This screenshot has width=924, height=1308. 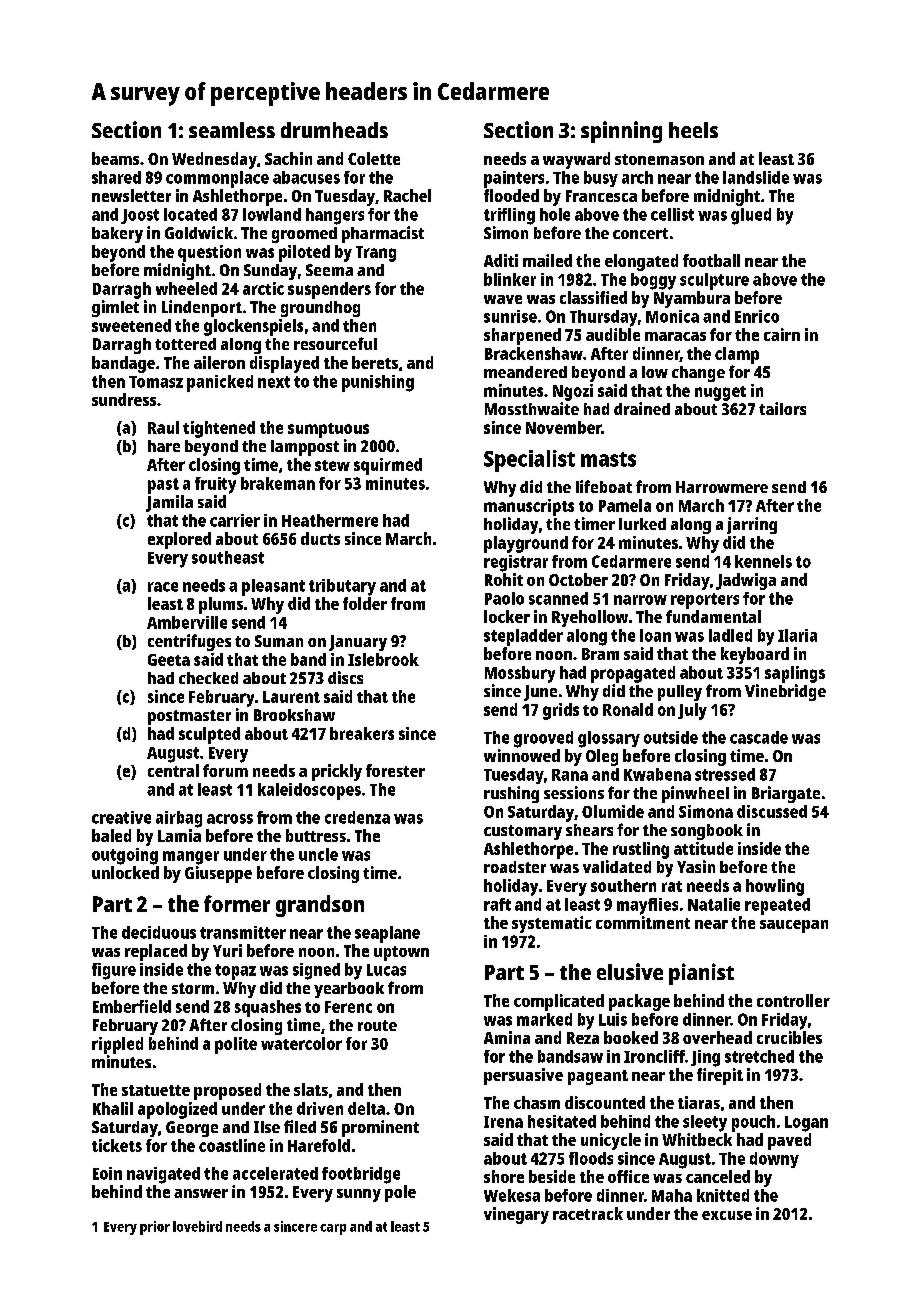 What do you see at coordinates (693, 130) in the screenshot?
I see `heels` at bounding box center [693, 130].
